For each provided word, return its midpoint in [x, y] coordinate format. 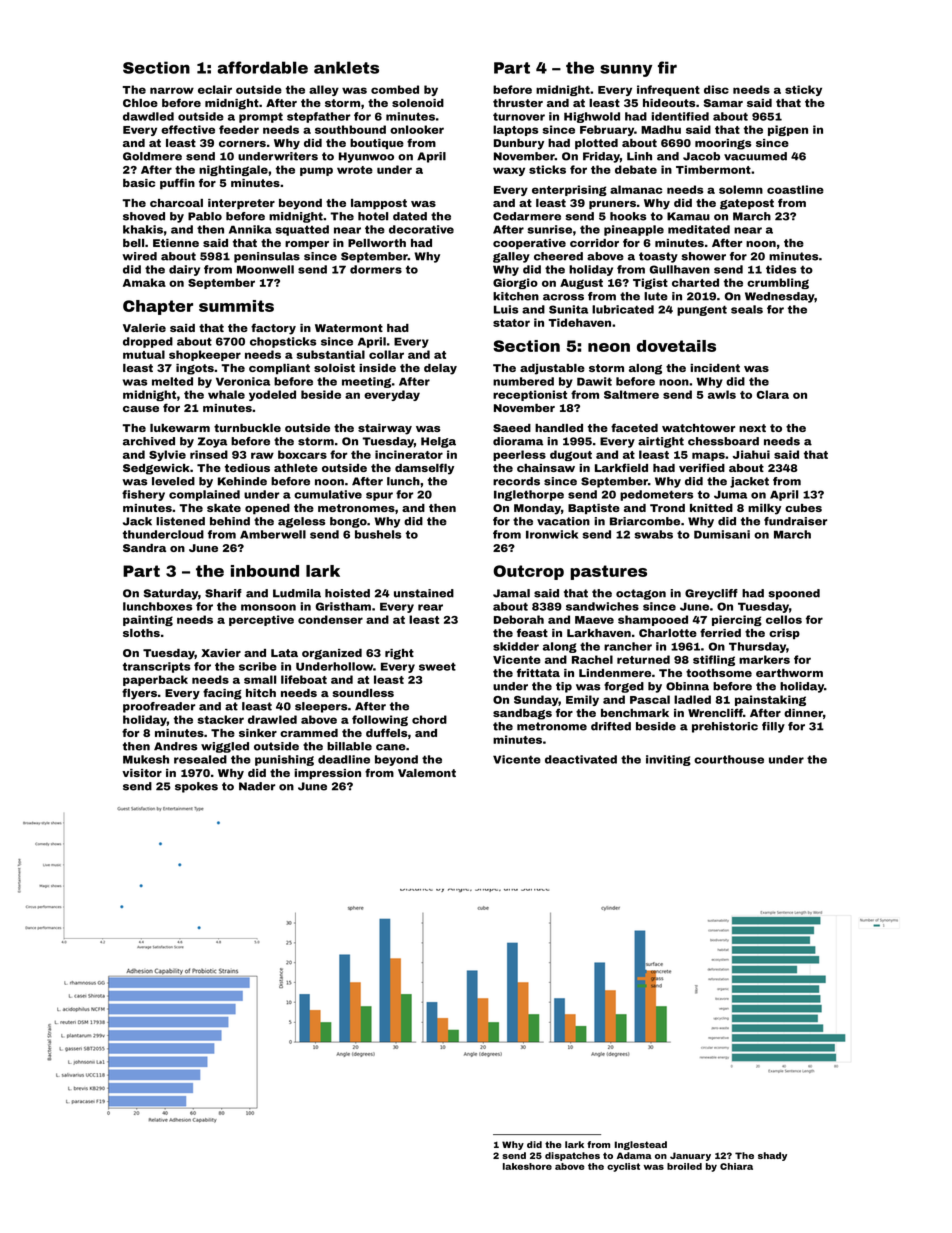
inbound [265, 571]
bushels [378, 534]
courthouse [729, 759]
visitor [142, 773]
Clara [773, 394]
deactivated [581, 759]
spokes [196, 787]
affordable [262, 67]
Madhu [661, 129]
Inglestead [641, 1145]
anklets [346, 67]
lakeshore [527, 1166]
